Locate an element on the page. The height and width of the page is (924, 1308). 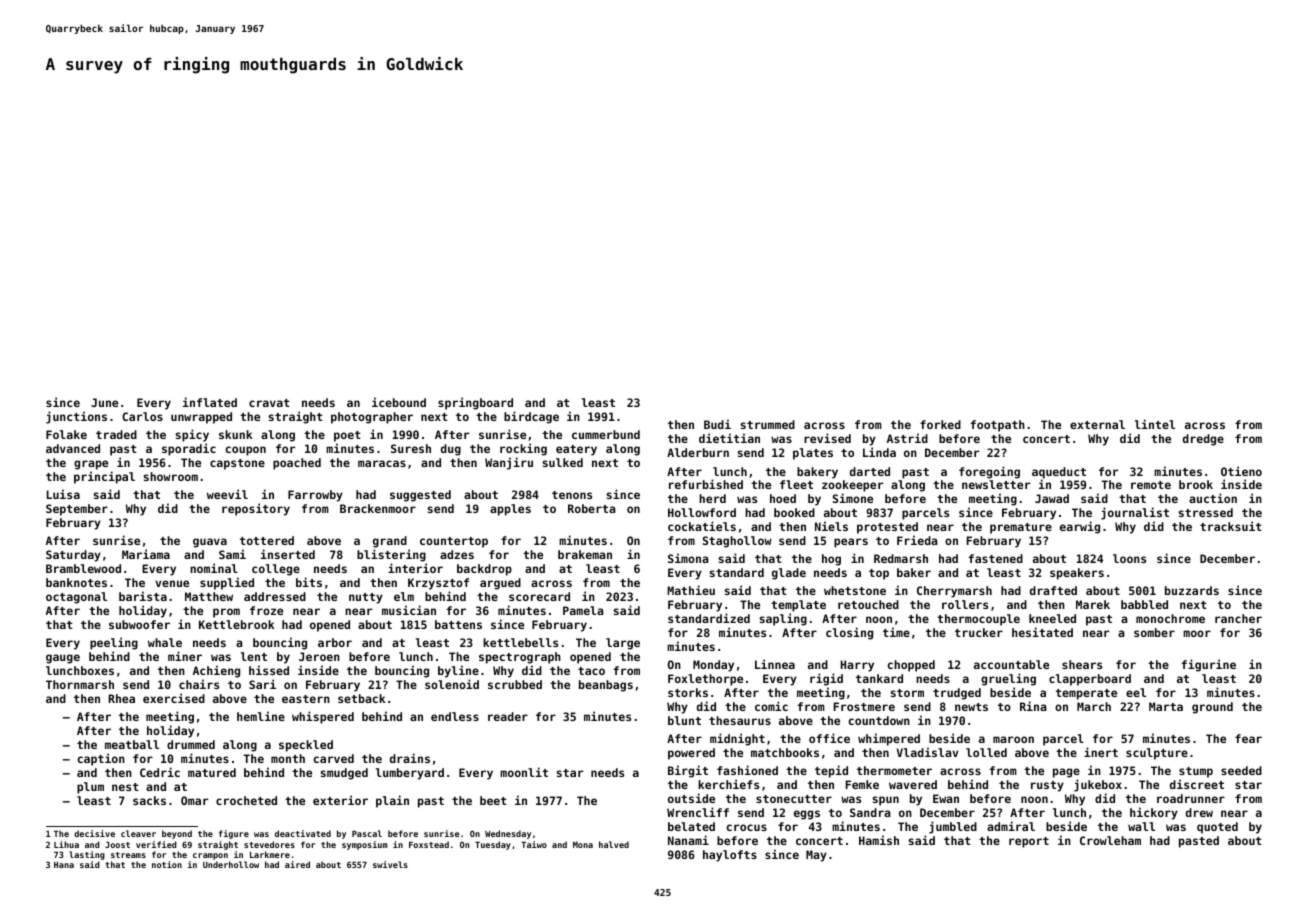
poached is located at coordinates (297, 464).
